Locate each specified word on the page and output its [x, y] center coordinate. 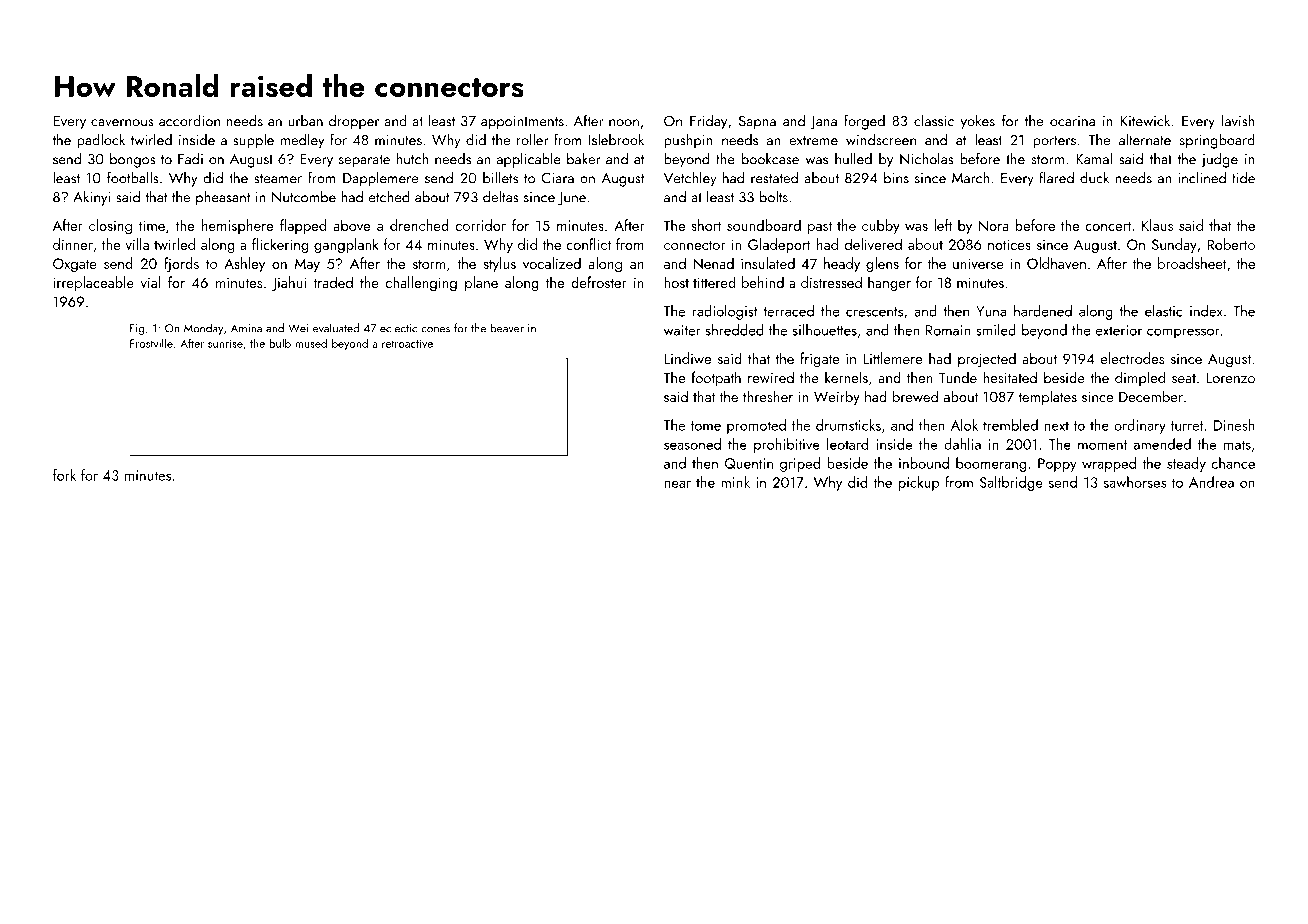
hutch [412, 159]
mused [311, 343]
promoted [756, 426]
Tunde [958, 377]
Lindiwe [687, 358]
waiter [682, 330]
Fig [137, 329]
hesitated [1010, 377]
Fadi [190, 159]
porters [1054, 142]
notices [1009, 244]
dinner [73, 244]
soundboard [764, 225]
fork [64, 475]
